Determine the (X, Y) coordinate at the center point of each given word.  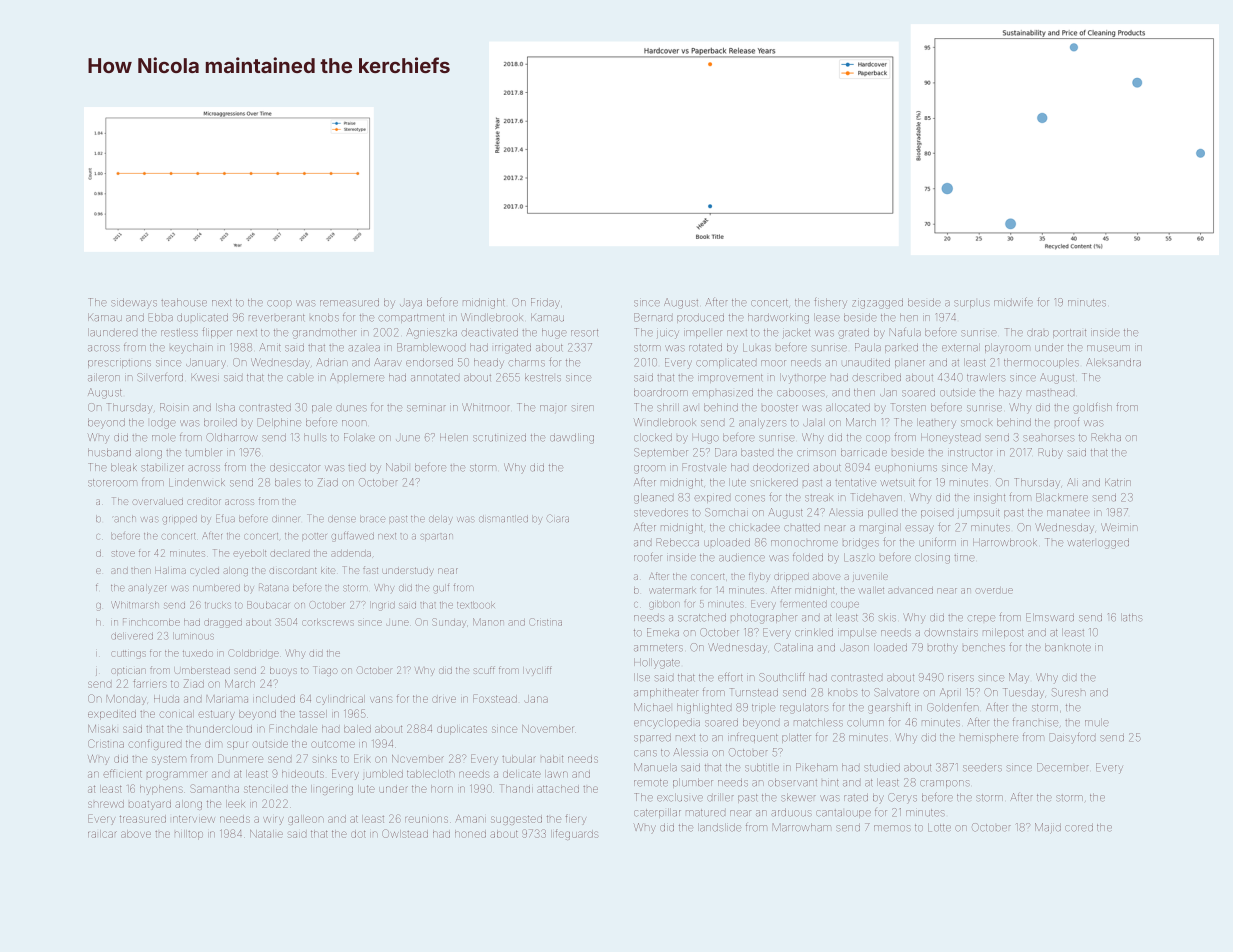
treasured (143, 819)
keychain (191, 348)
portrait (1069, 333)
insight (989, 499)
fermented (803, 604)
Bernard (653, 317)
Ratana (273, 587)
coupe (845, 605)
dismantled (503, 519)
